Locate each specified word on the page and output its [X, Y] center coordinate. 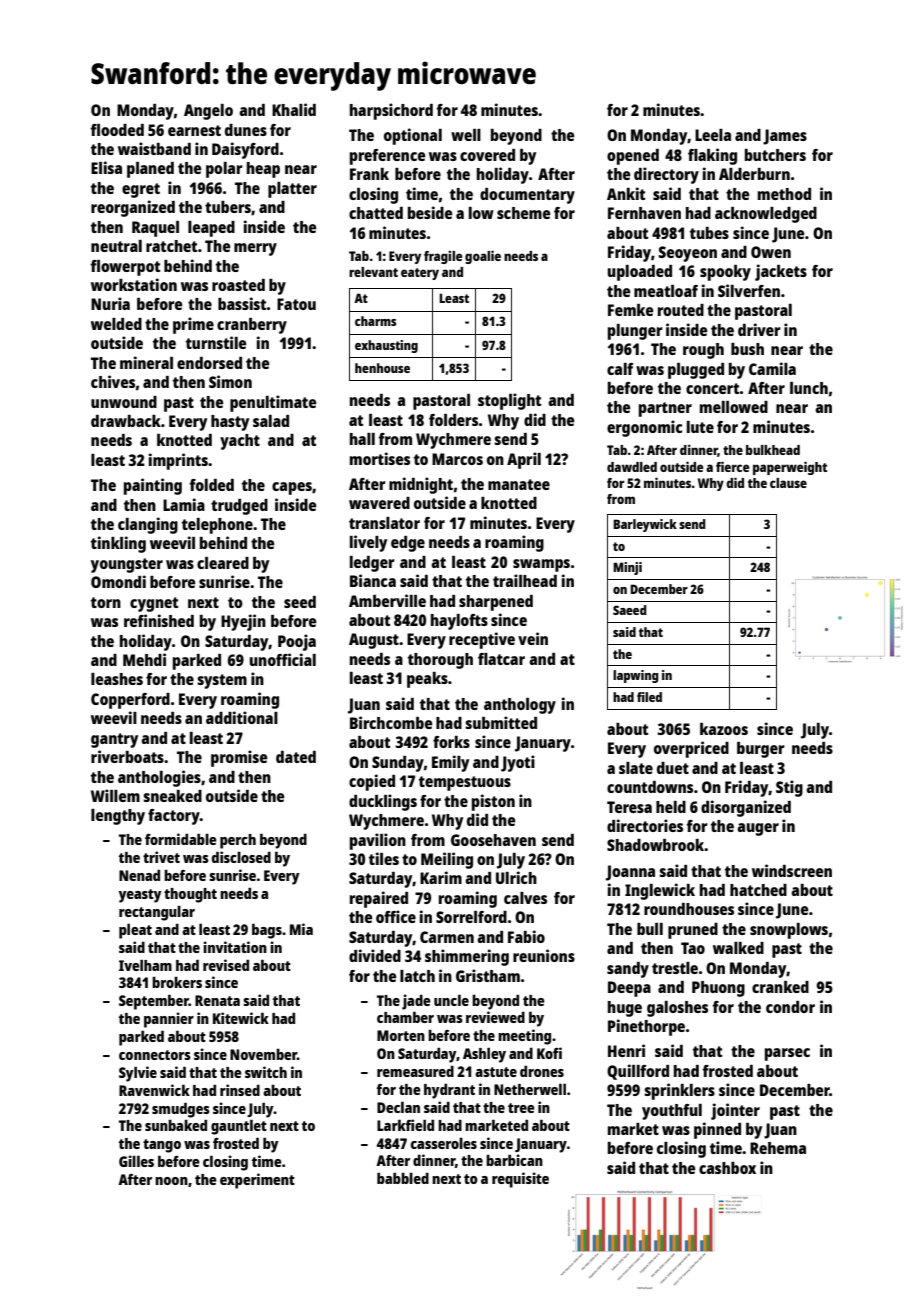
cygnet [154, 604]
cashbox [727, 1168]
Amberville [387, 600]
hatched [758, 890]
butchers [775, 155]
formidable [181, 839]
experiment [257, 1181]
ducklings [383, 802]
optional [413, 136]
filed [649, 697]
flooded [117, 130]
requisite [520, 1180]
